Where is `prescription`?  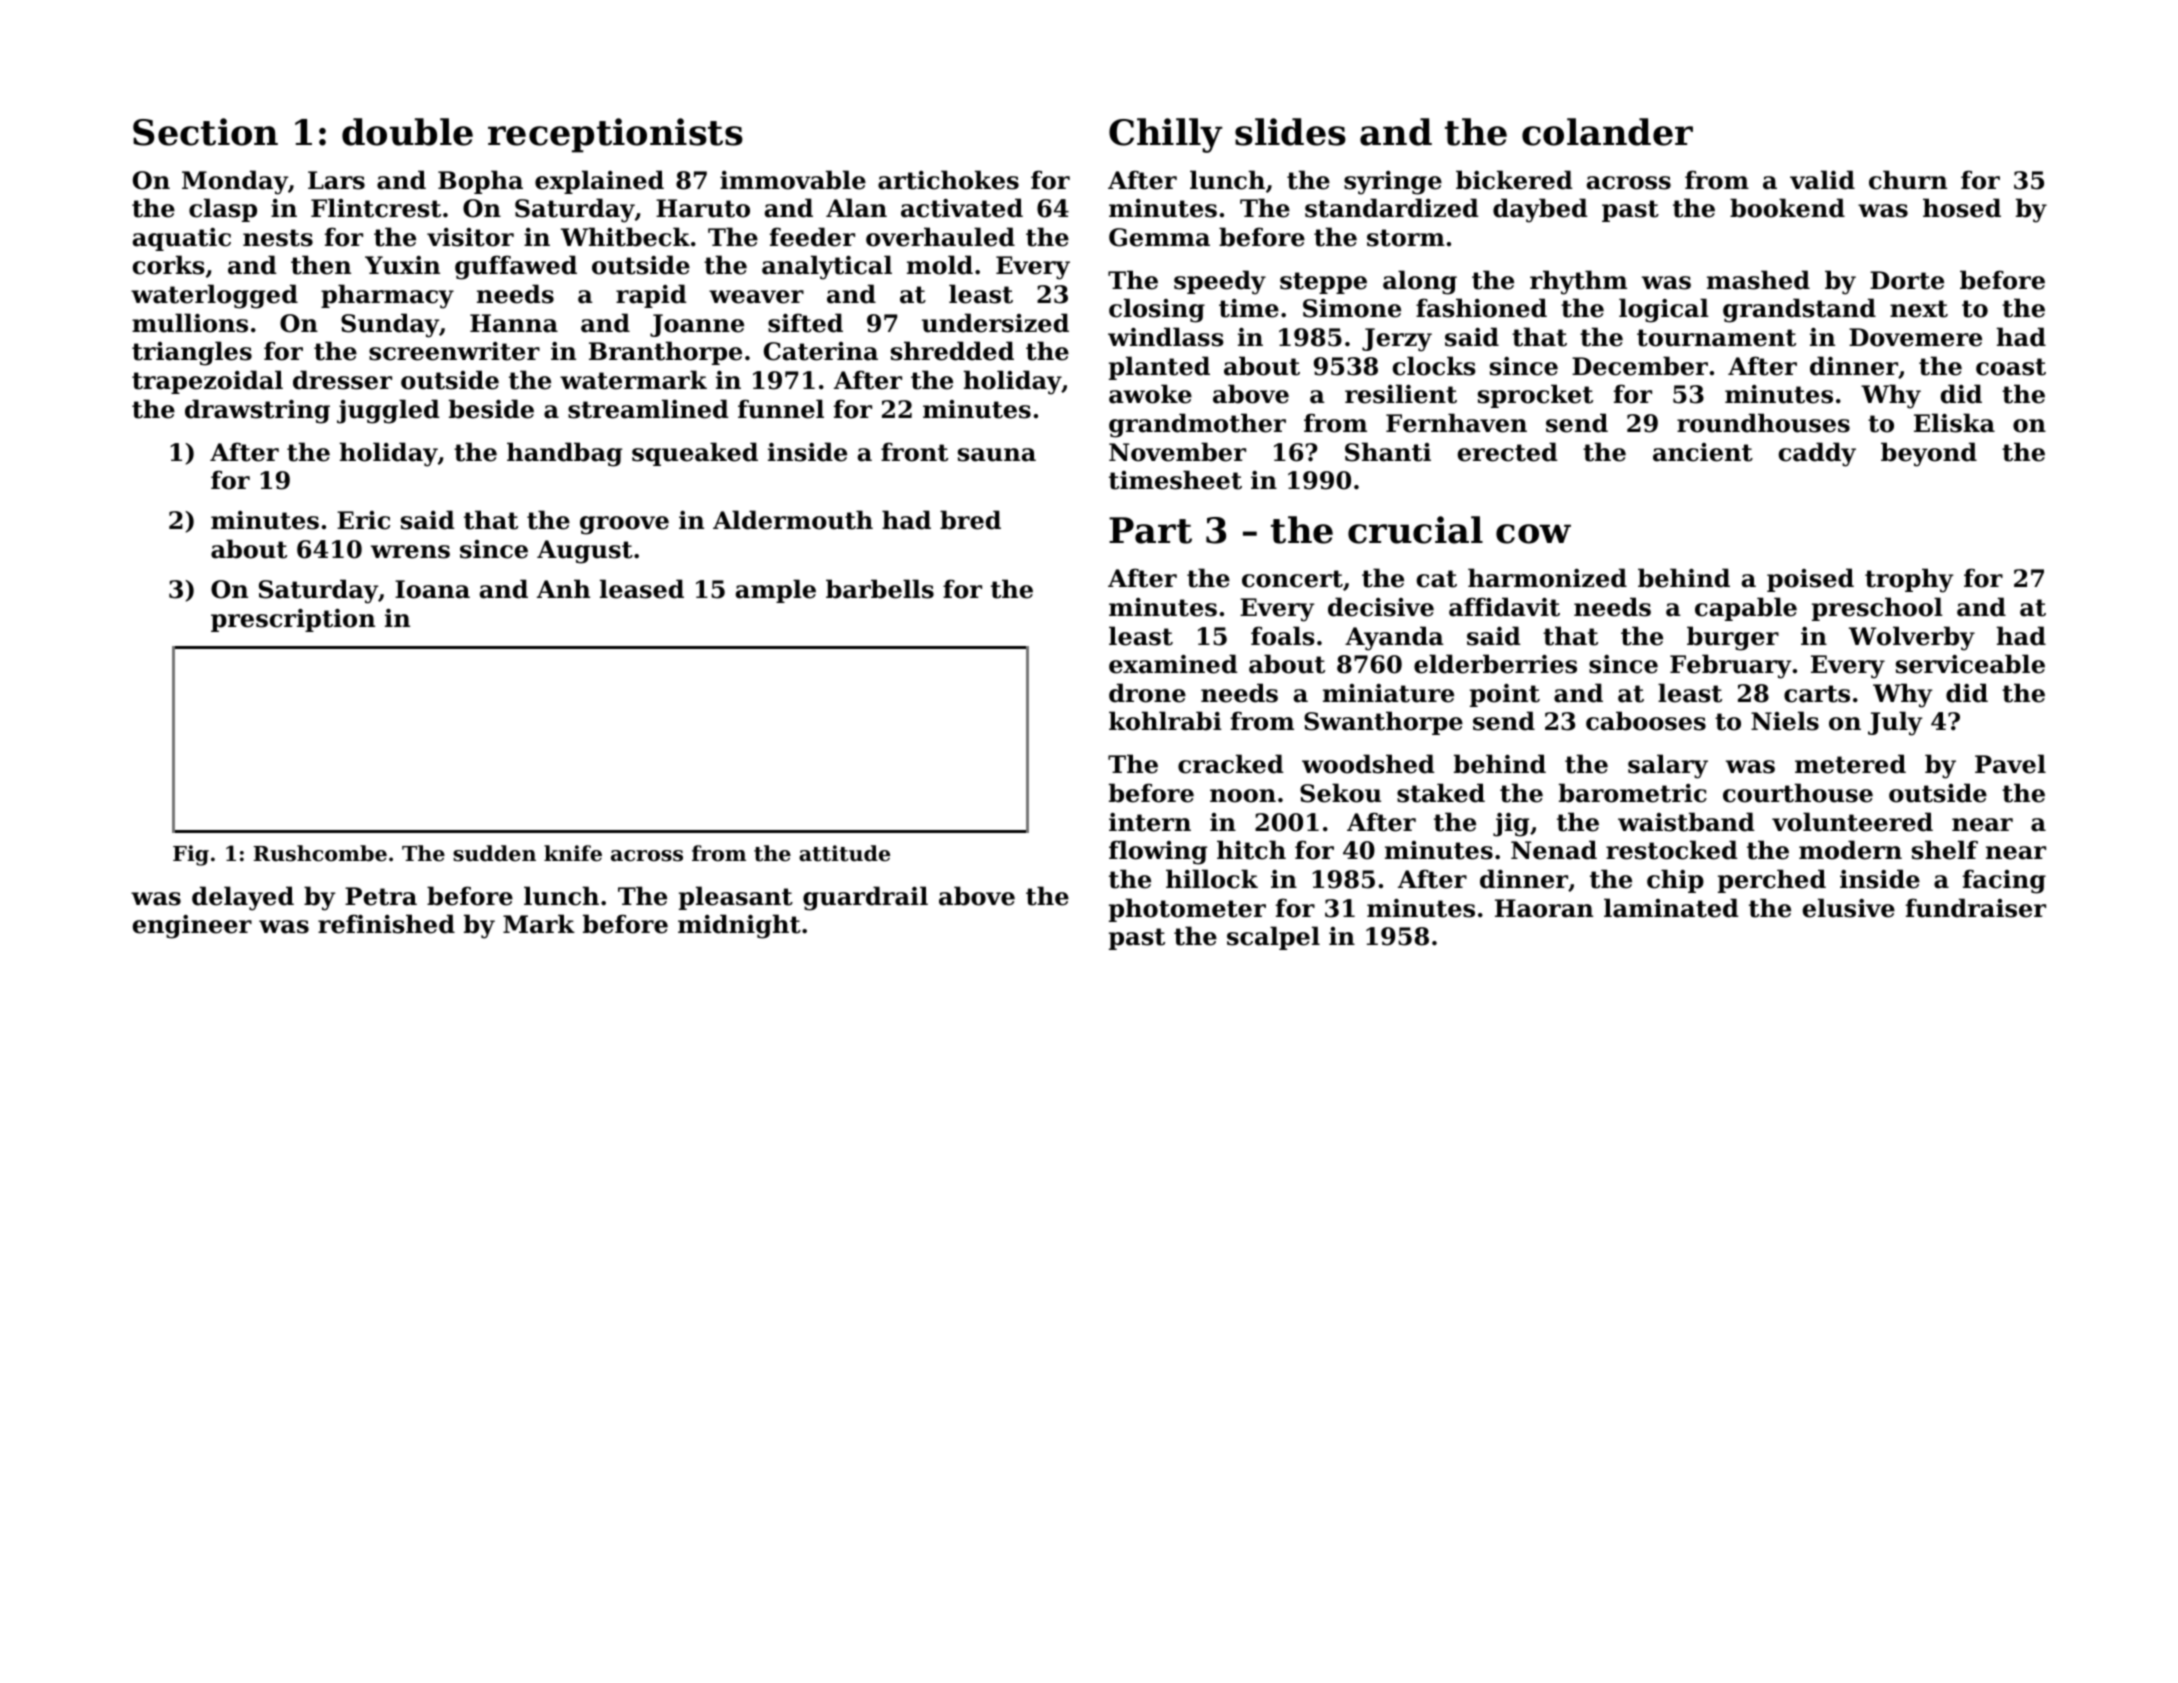
prescription is located at coordinates (293, 620).
